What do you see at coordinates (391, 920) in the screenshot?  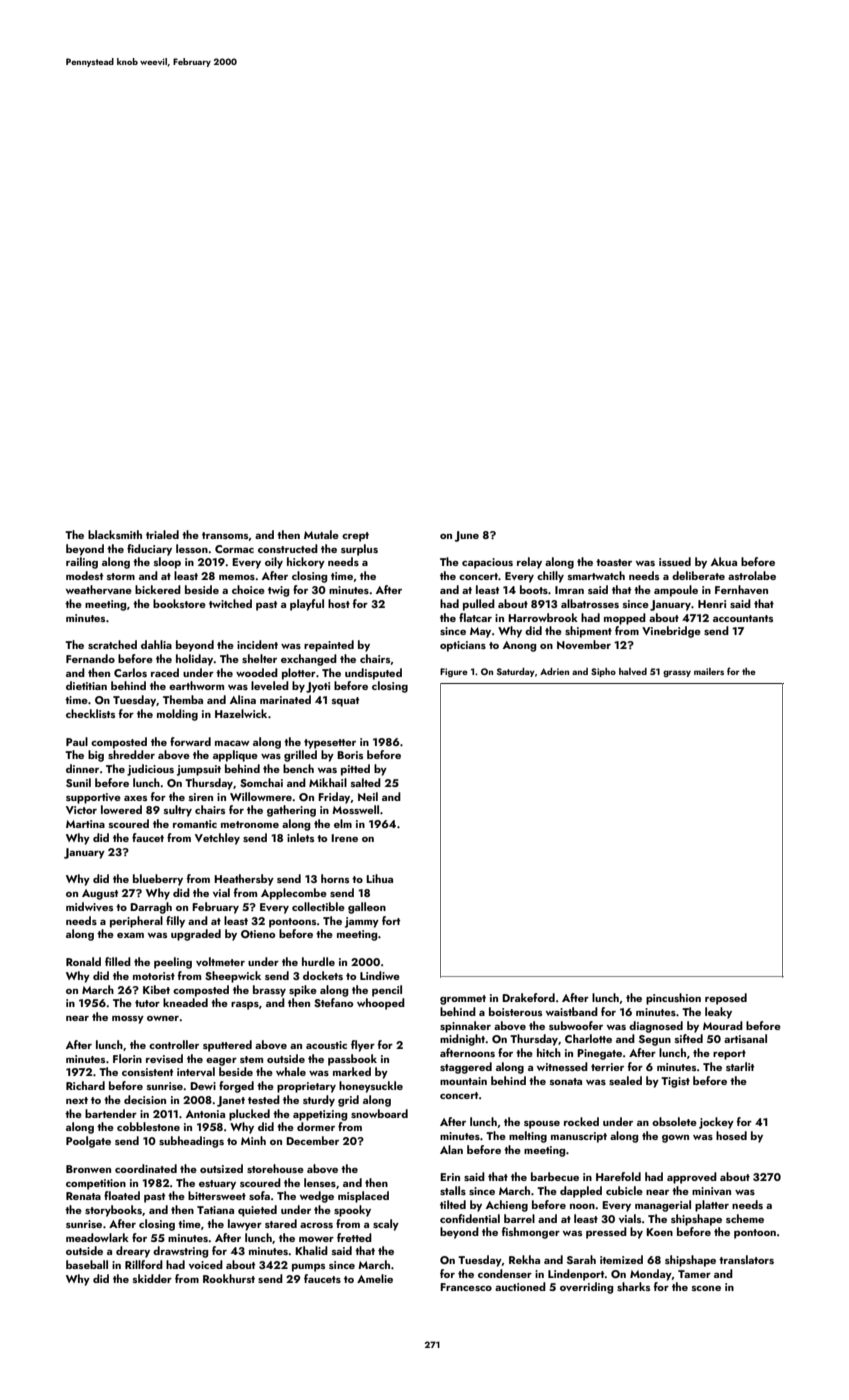 I see `fort` at bounding box center [391, 920].
